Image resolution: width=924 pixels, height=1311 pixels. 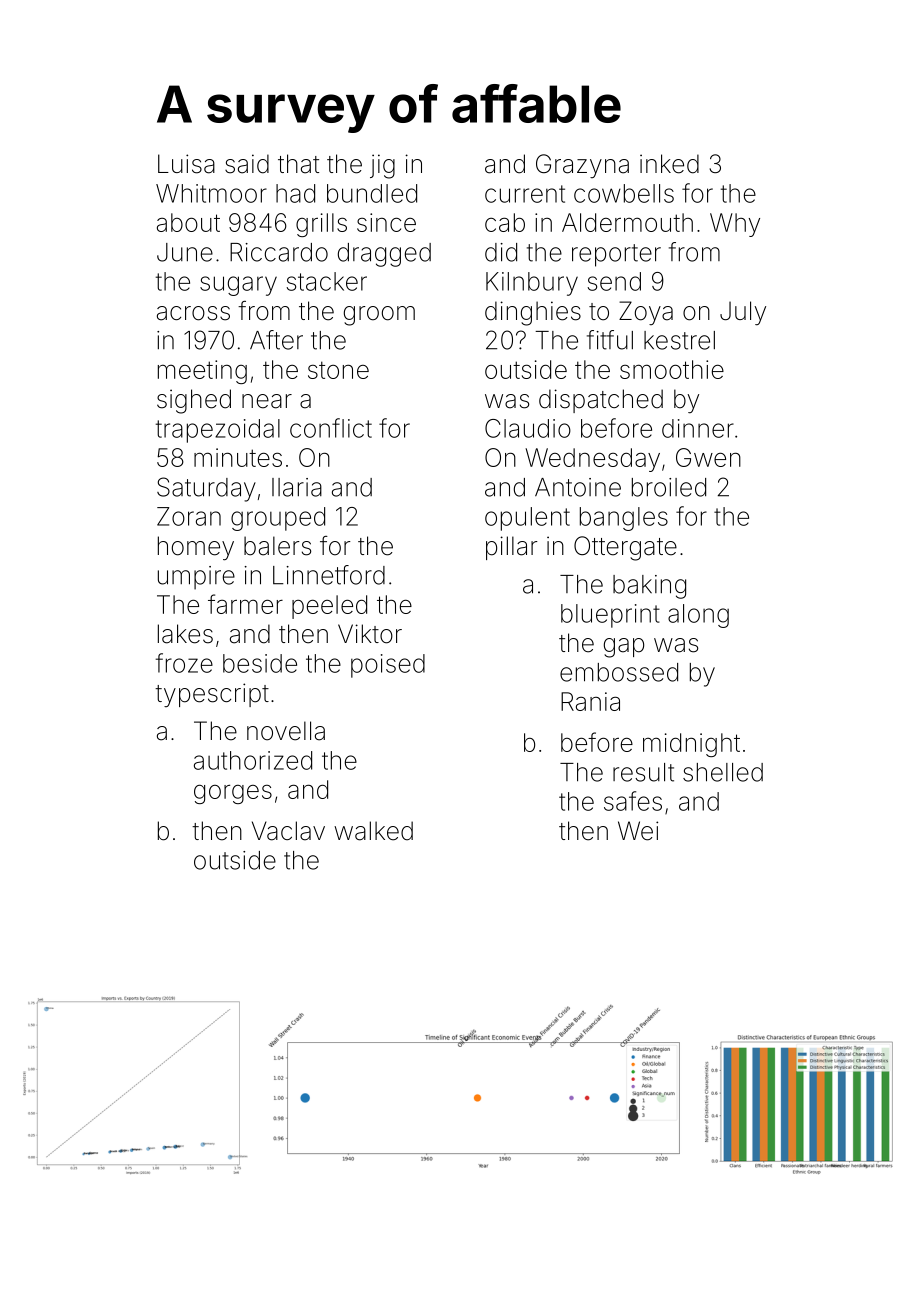 I want to click on gorges, so click(x=233, y=794).
